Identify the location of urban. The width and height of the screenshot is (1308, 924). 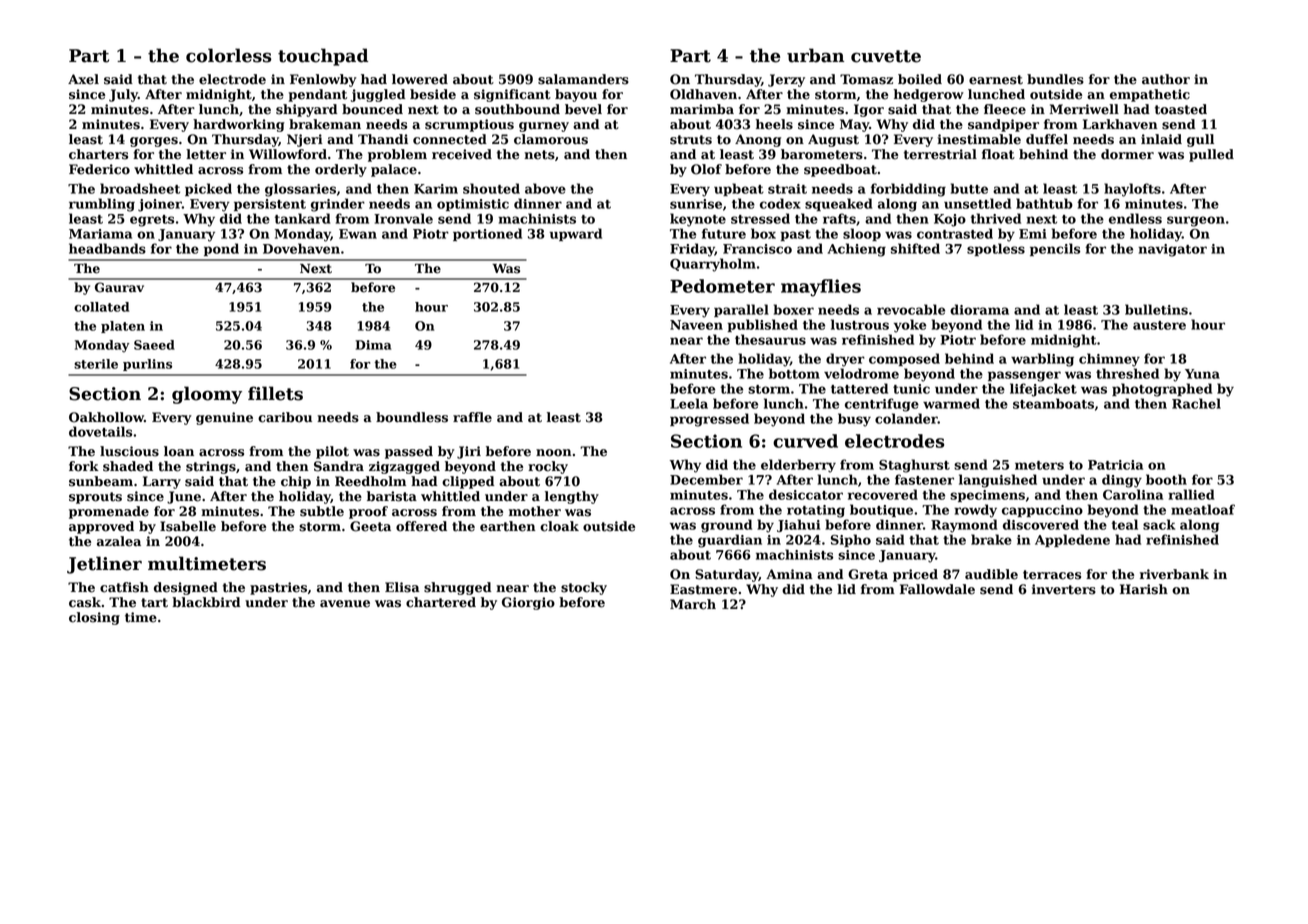
(815, 55).
